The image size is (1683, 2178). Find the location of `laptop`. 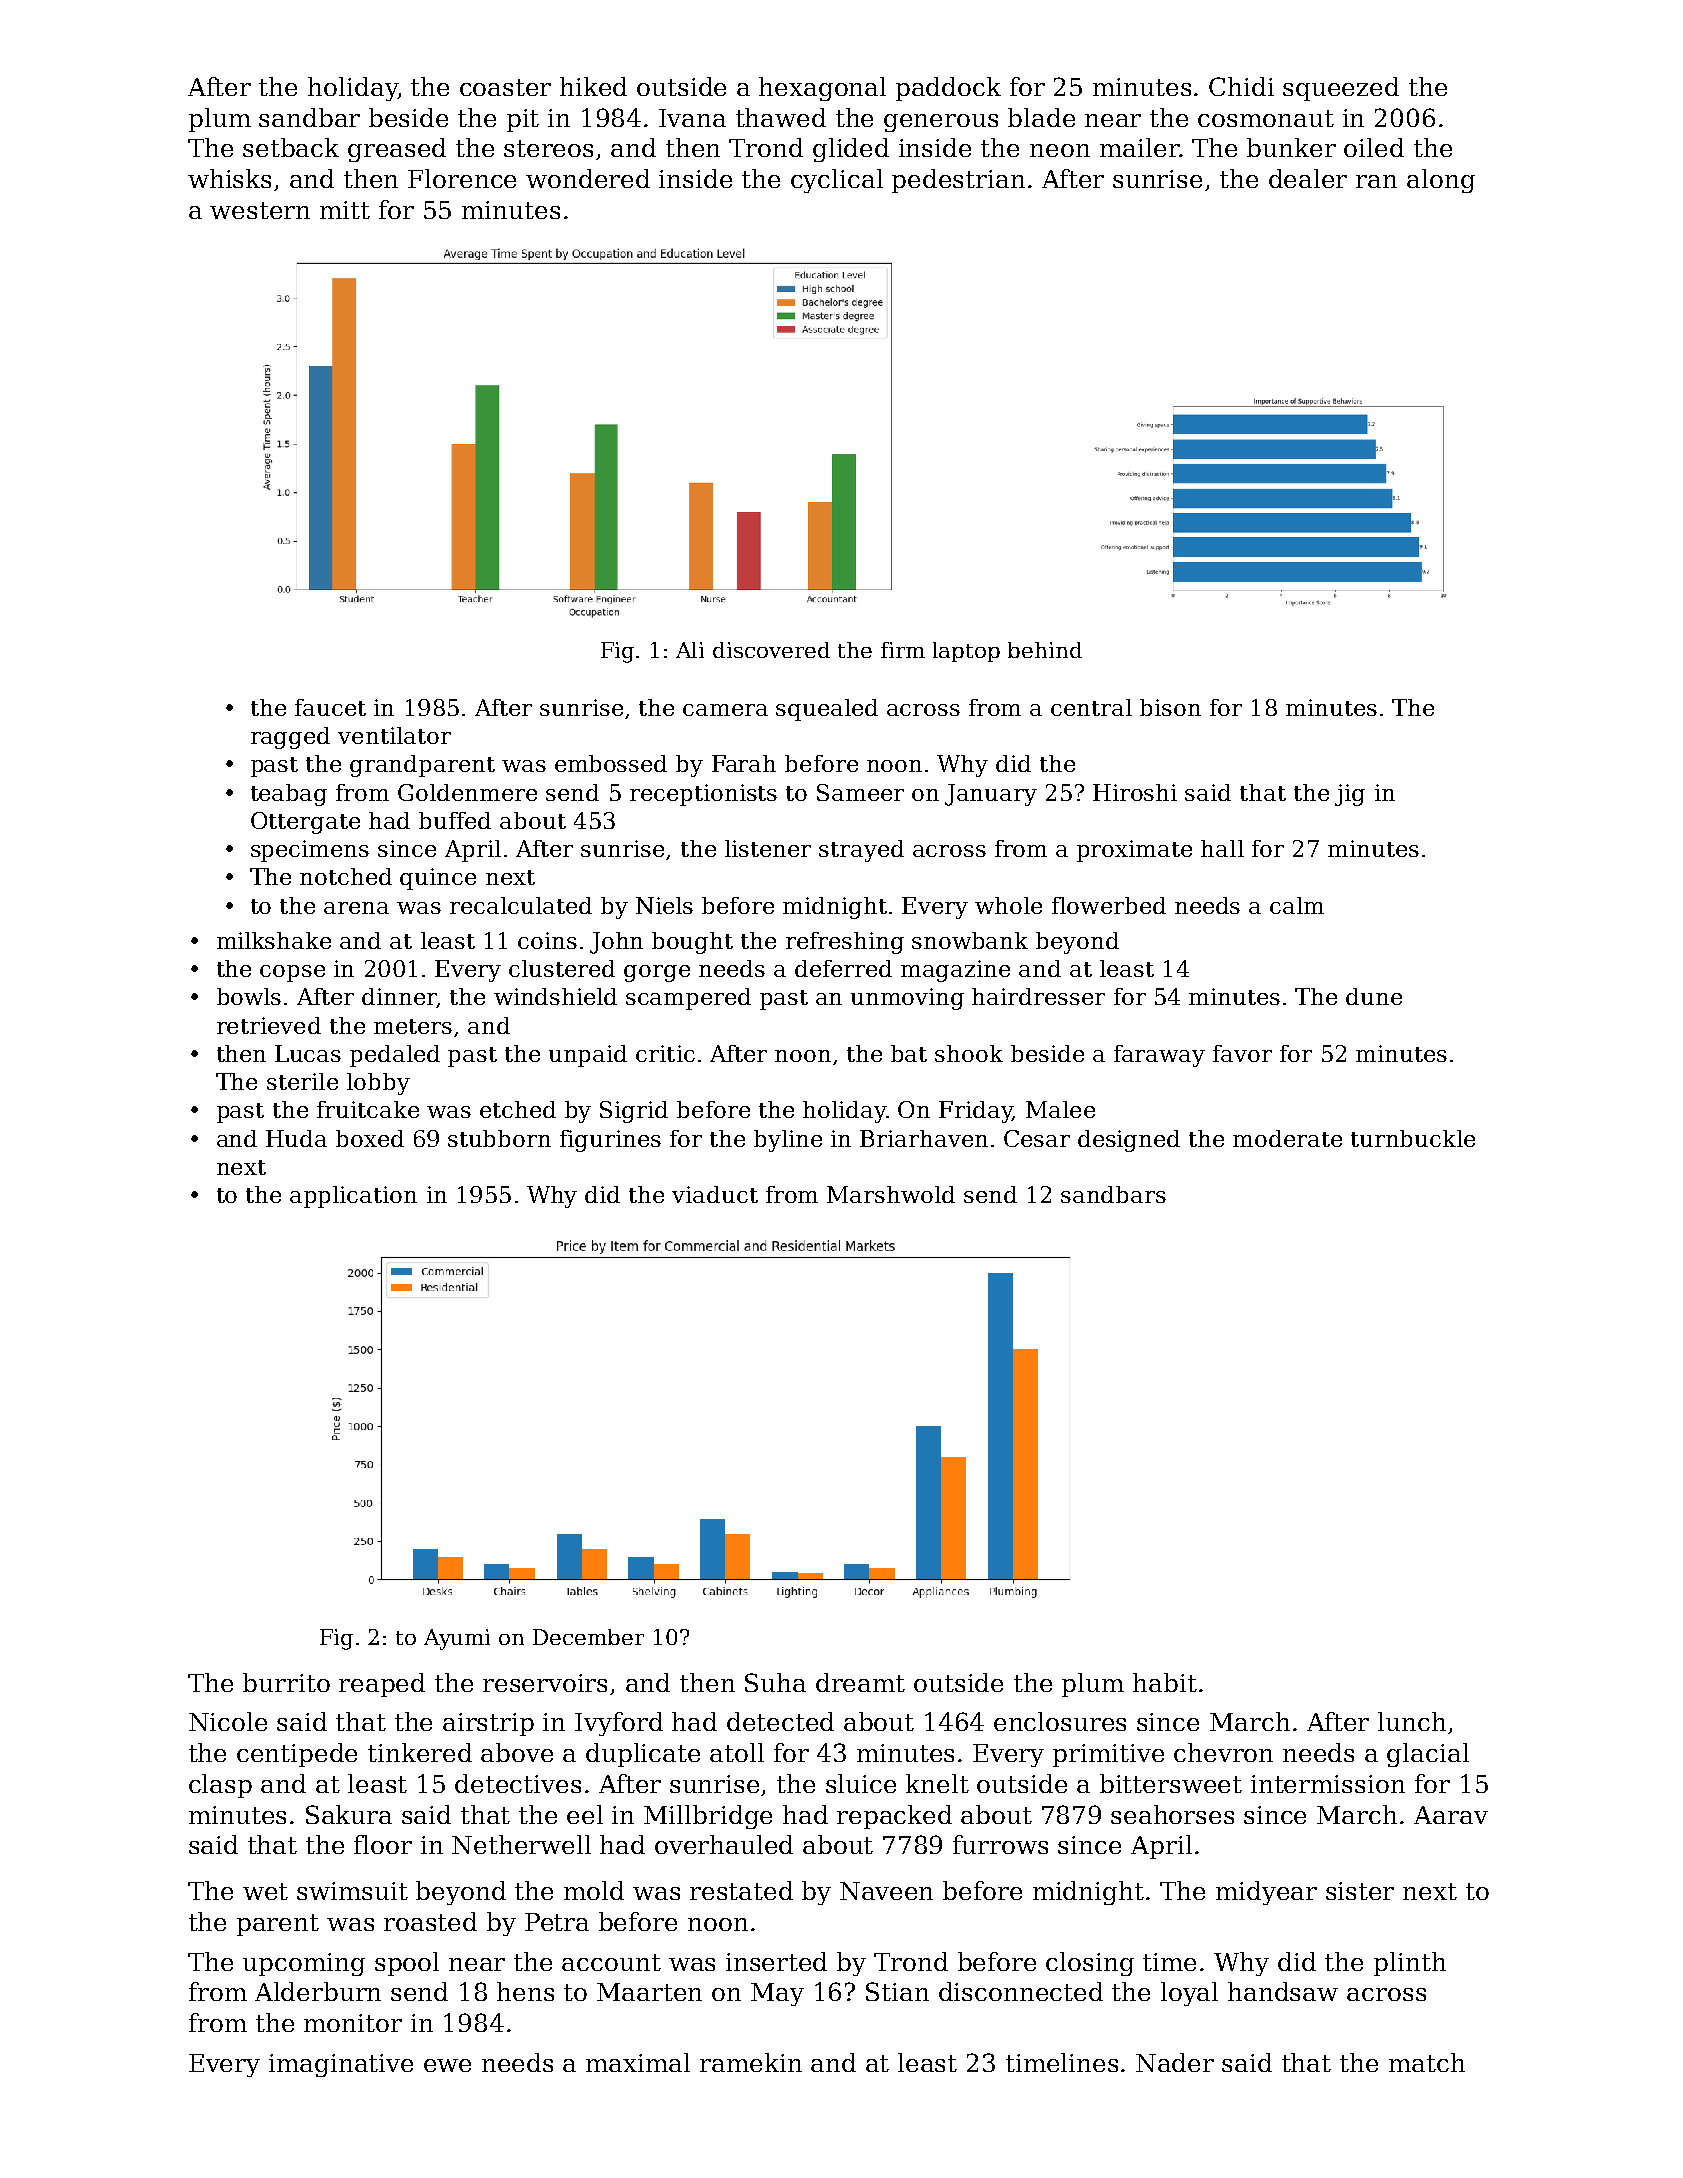

laptop is located at coordinates (966, 652).
